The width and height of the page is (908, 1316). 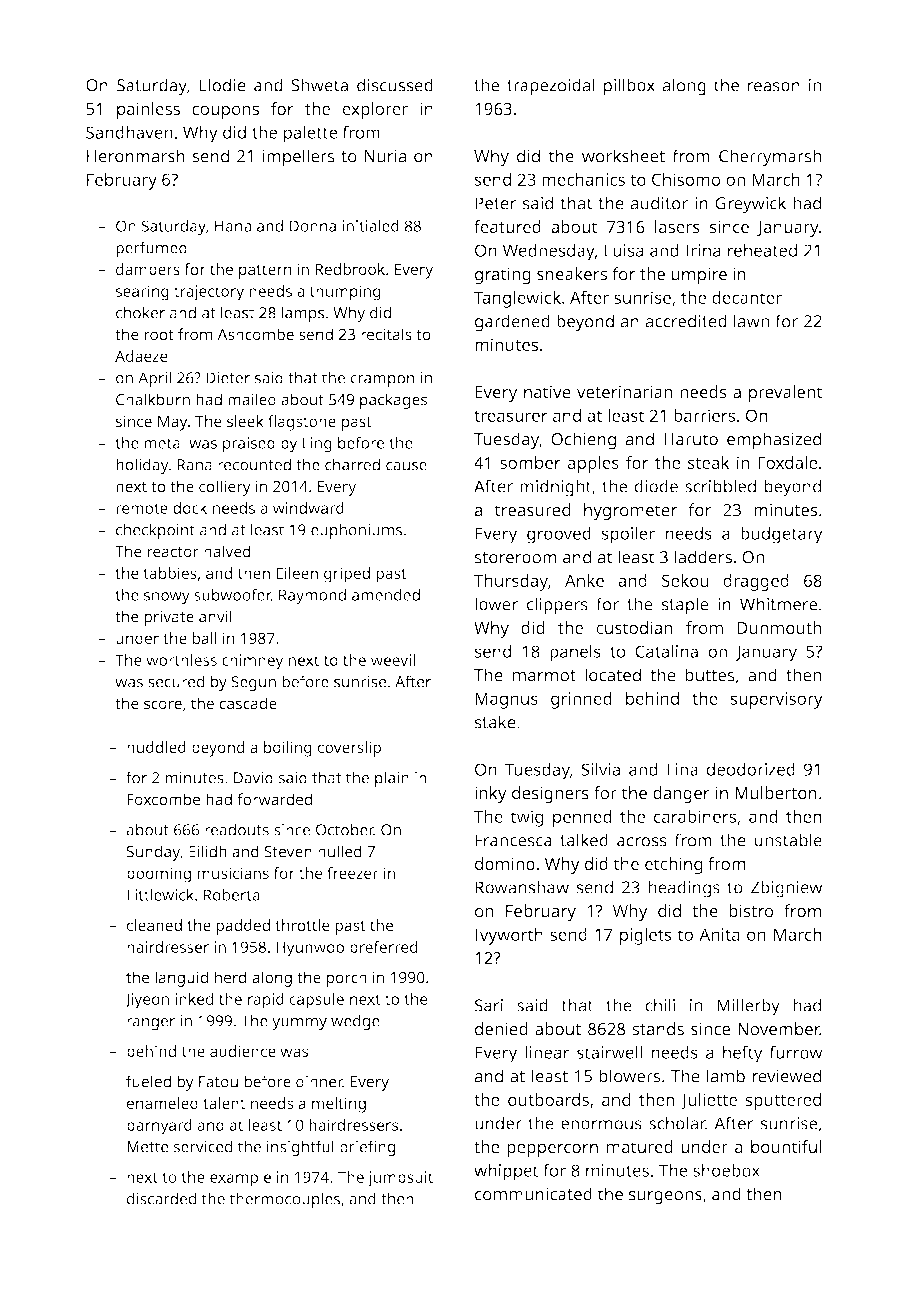 I want to click on trapezoidal, so click(x=551, y=87).
